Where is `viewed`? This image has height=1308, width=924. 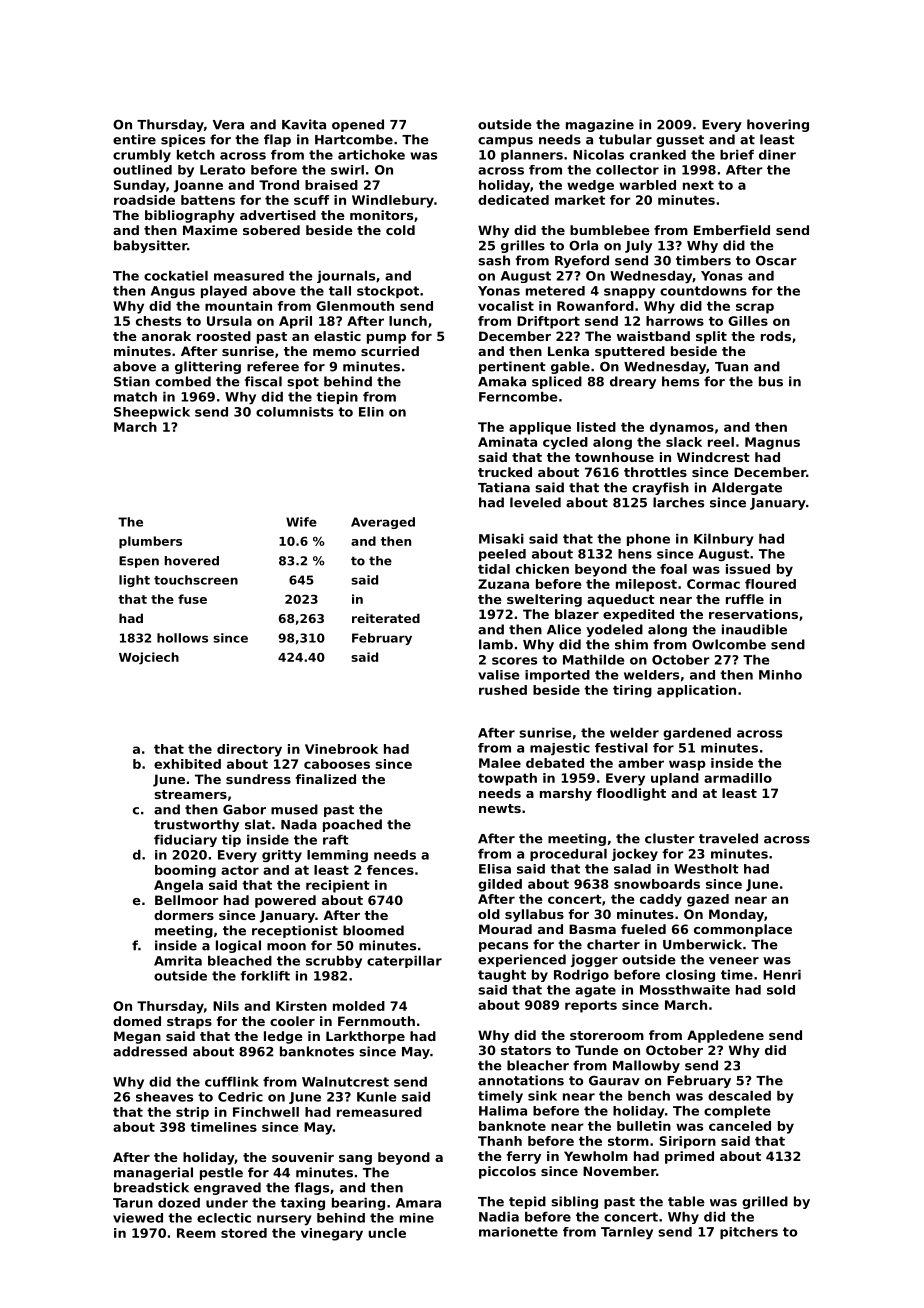
viewed is located at coordinates (138, 1218).
